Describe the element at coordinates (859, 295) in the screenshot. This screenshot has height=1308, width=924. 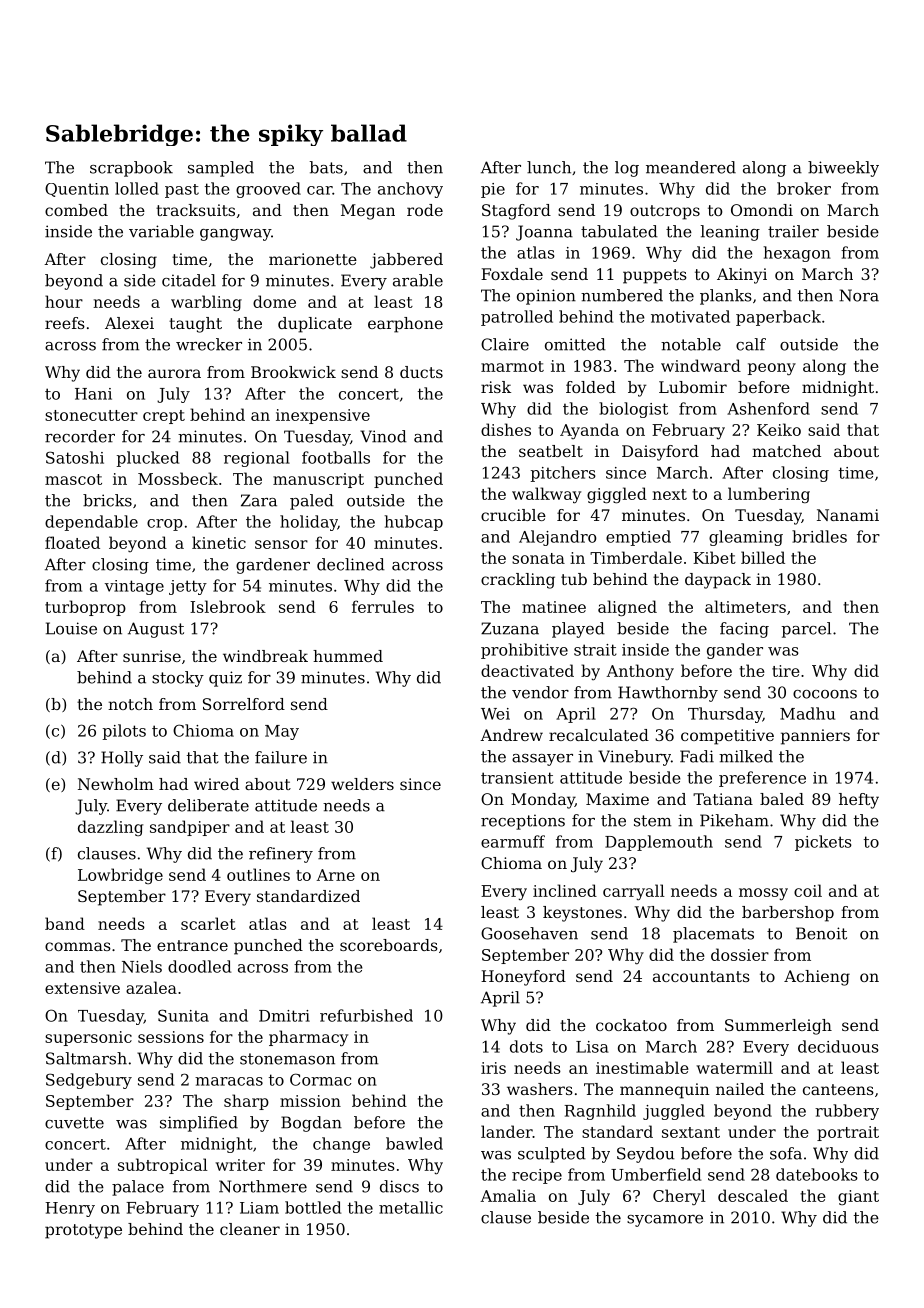
I see `Nora` at that location.
